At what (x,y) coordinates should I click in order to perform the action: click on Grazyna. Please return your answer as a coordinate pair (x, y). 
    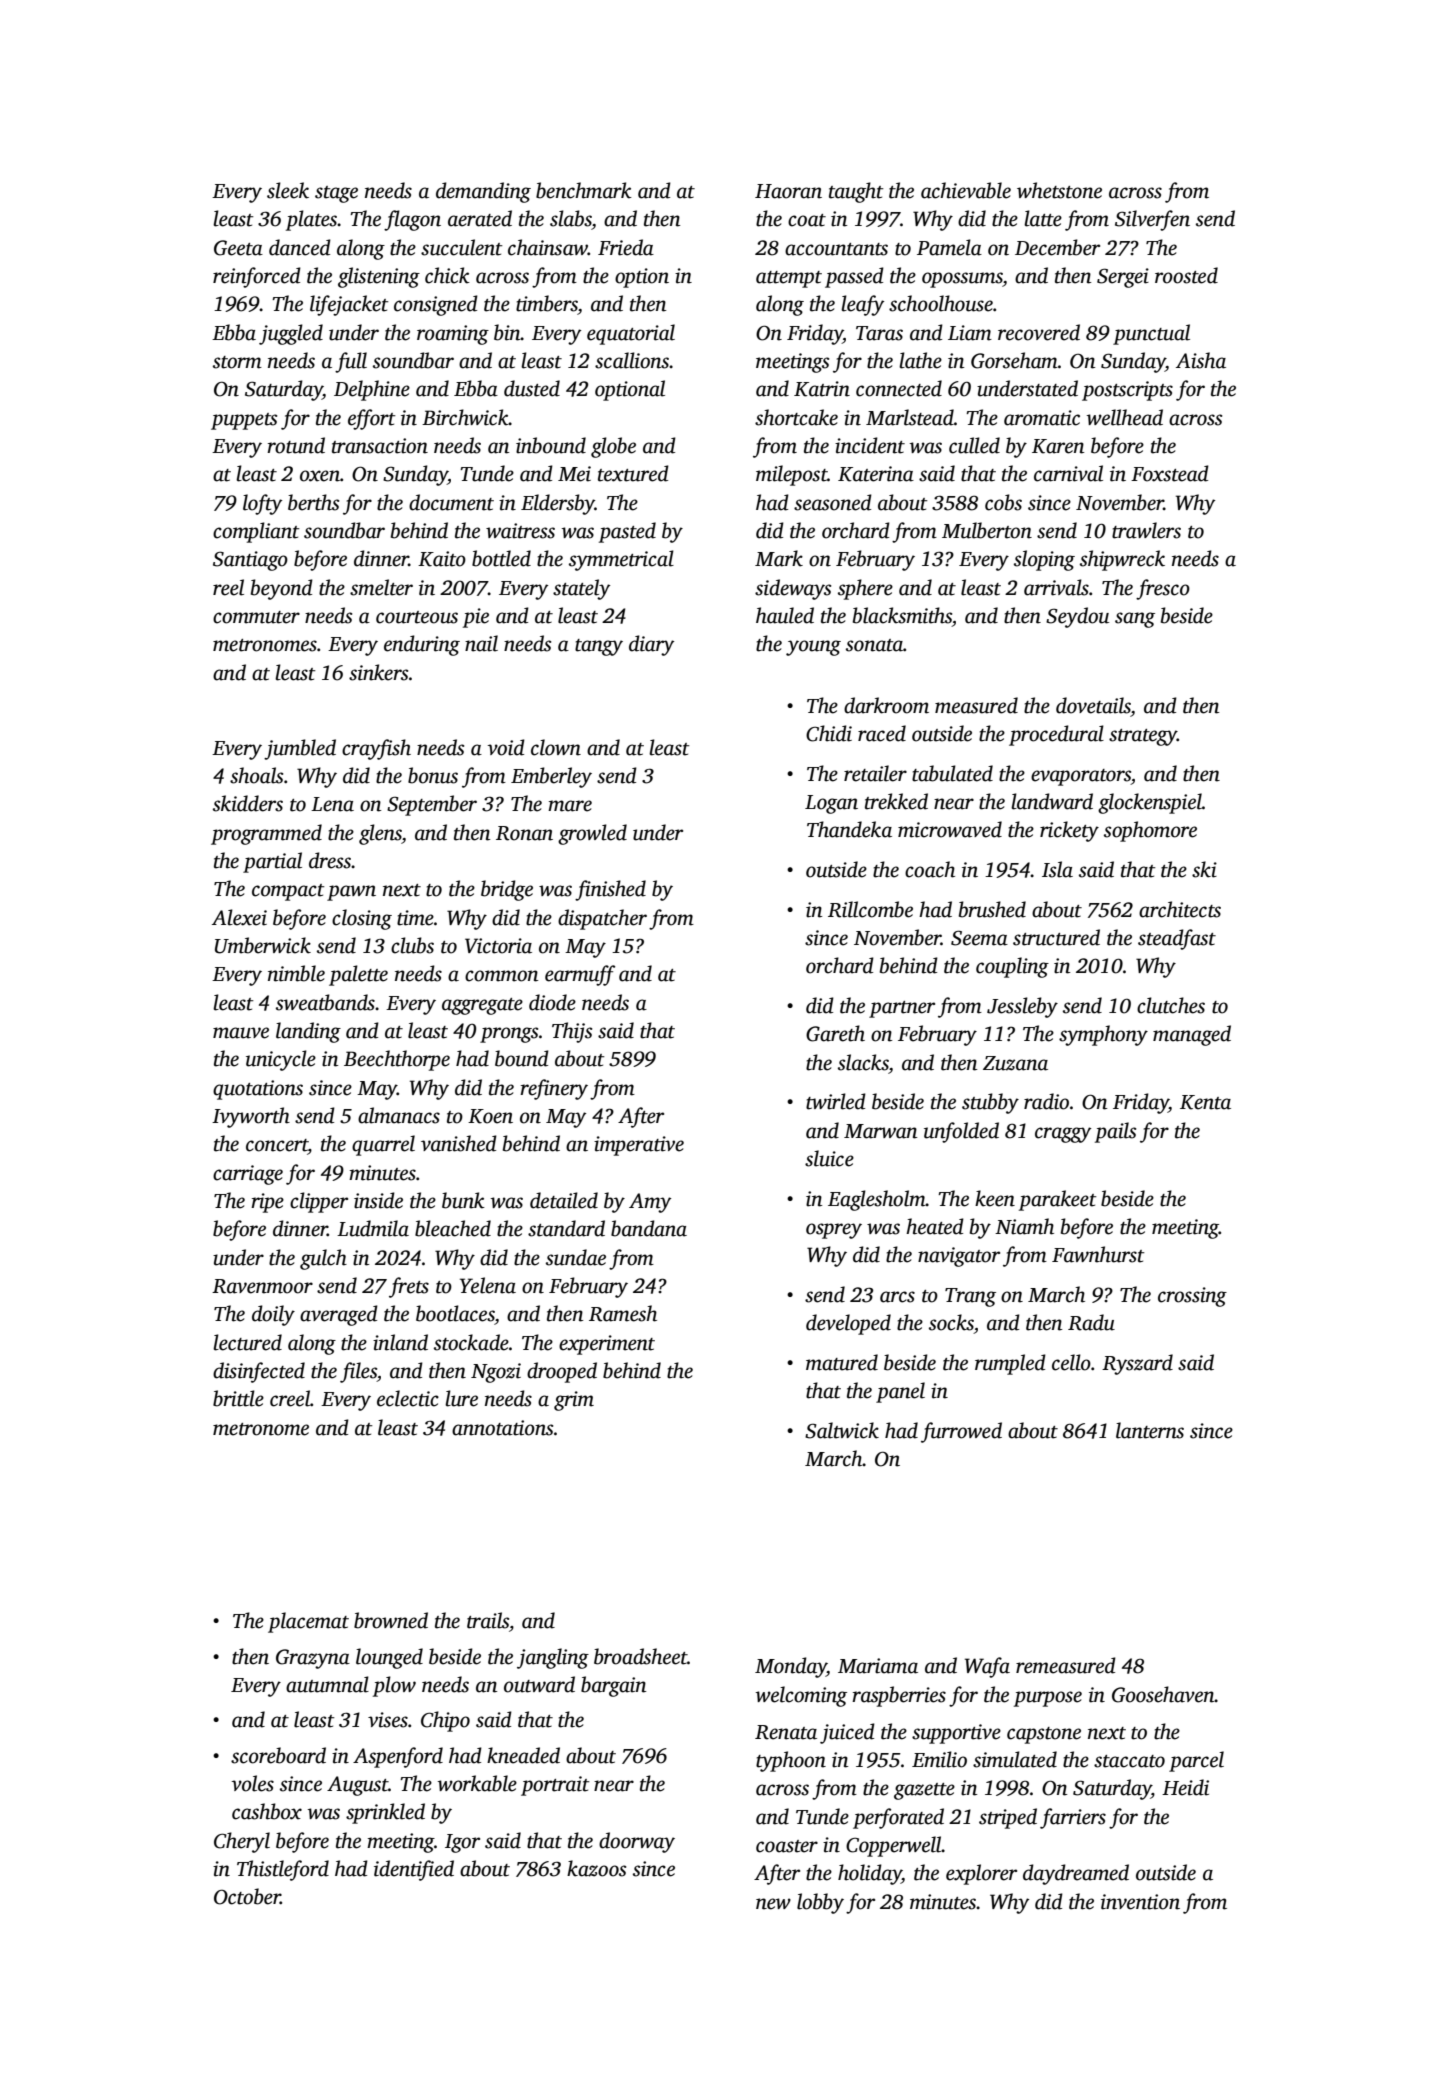
    Looking at the image, I should click on (313, 1659).
